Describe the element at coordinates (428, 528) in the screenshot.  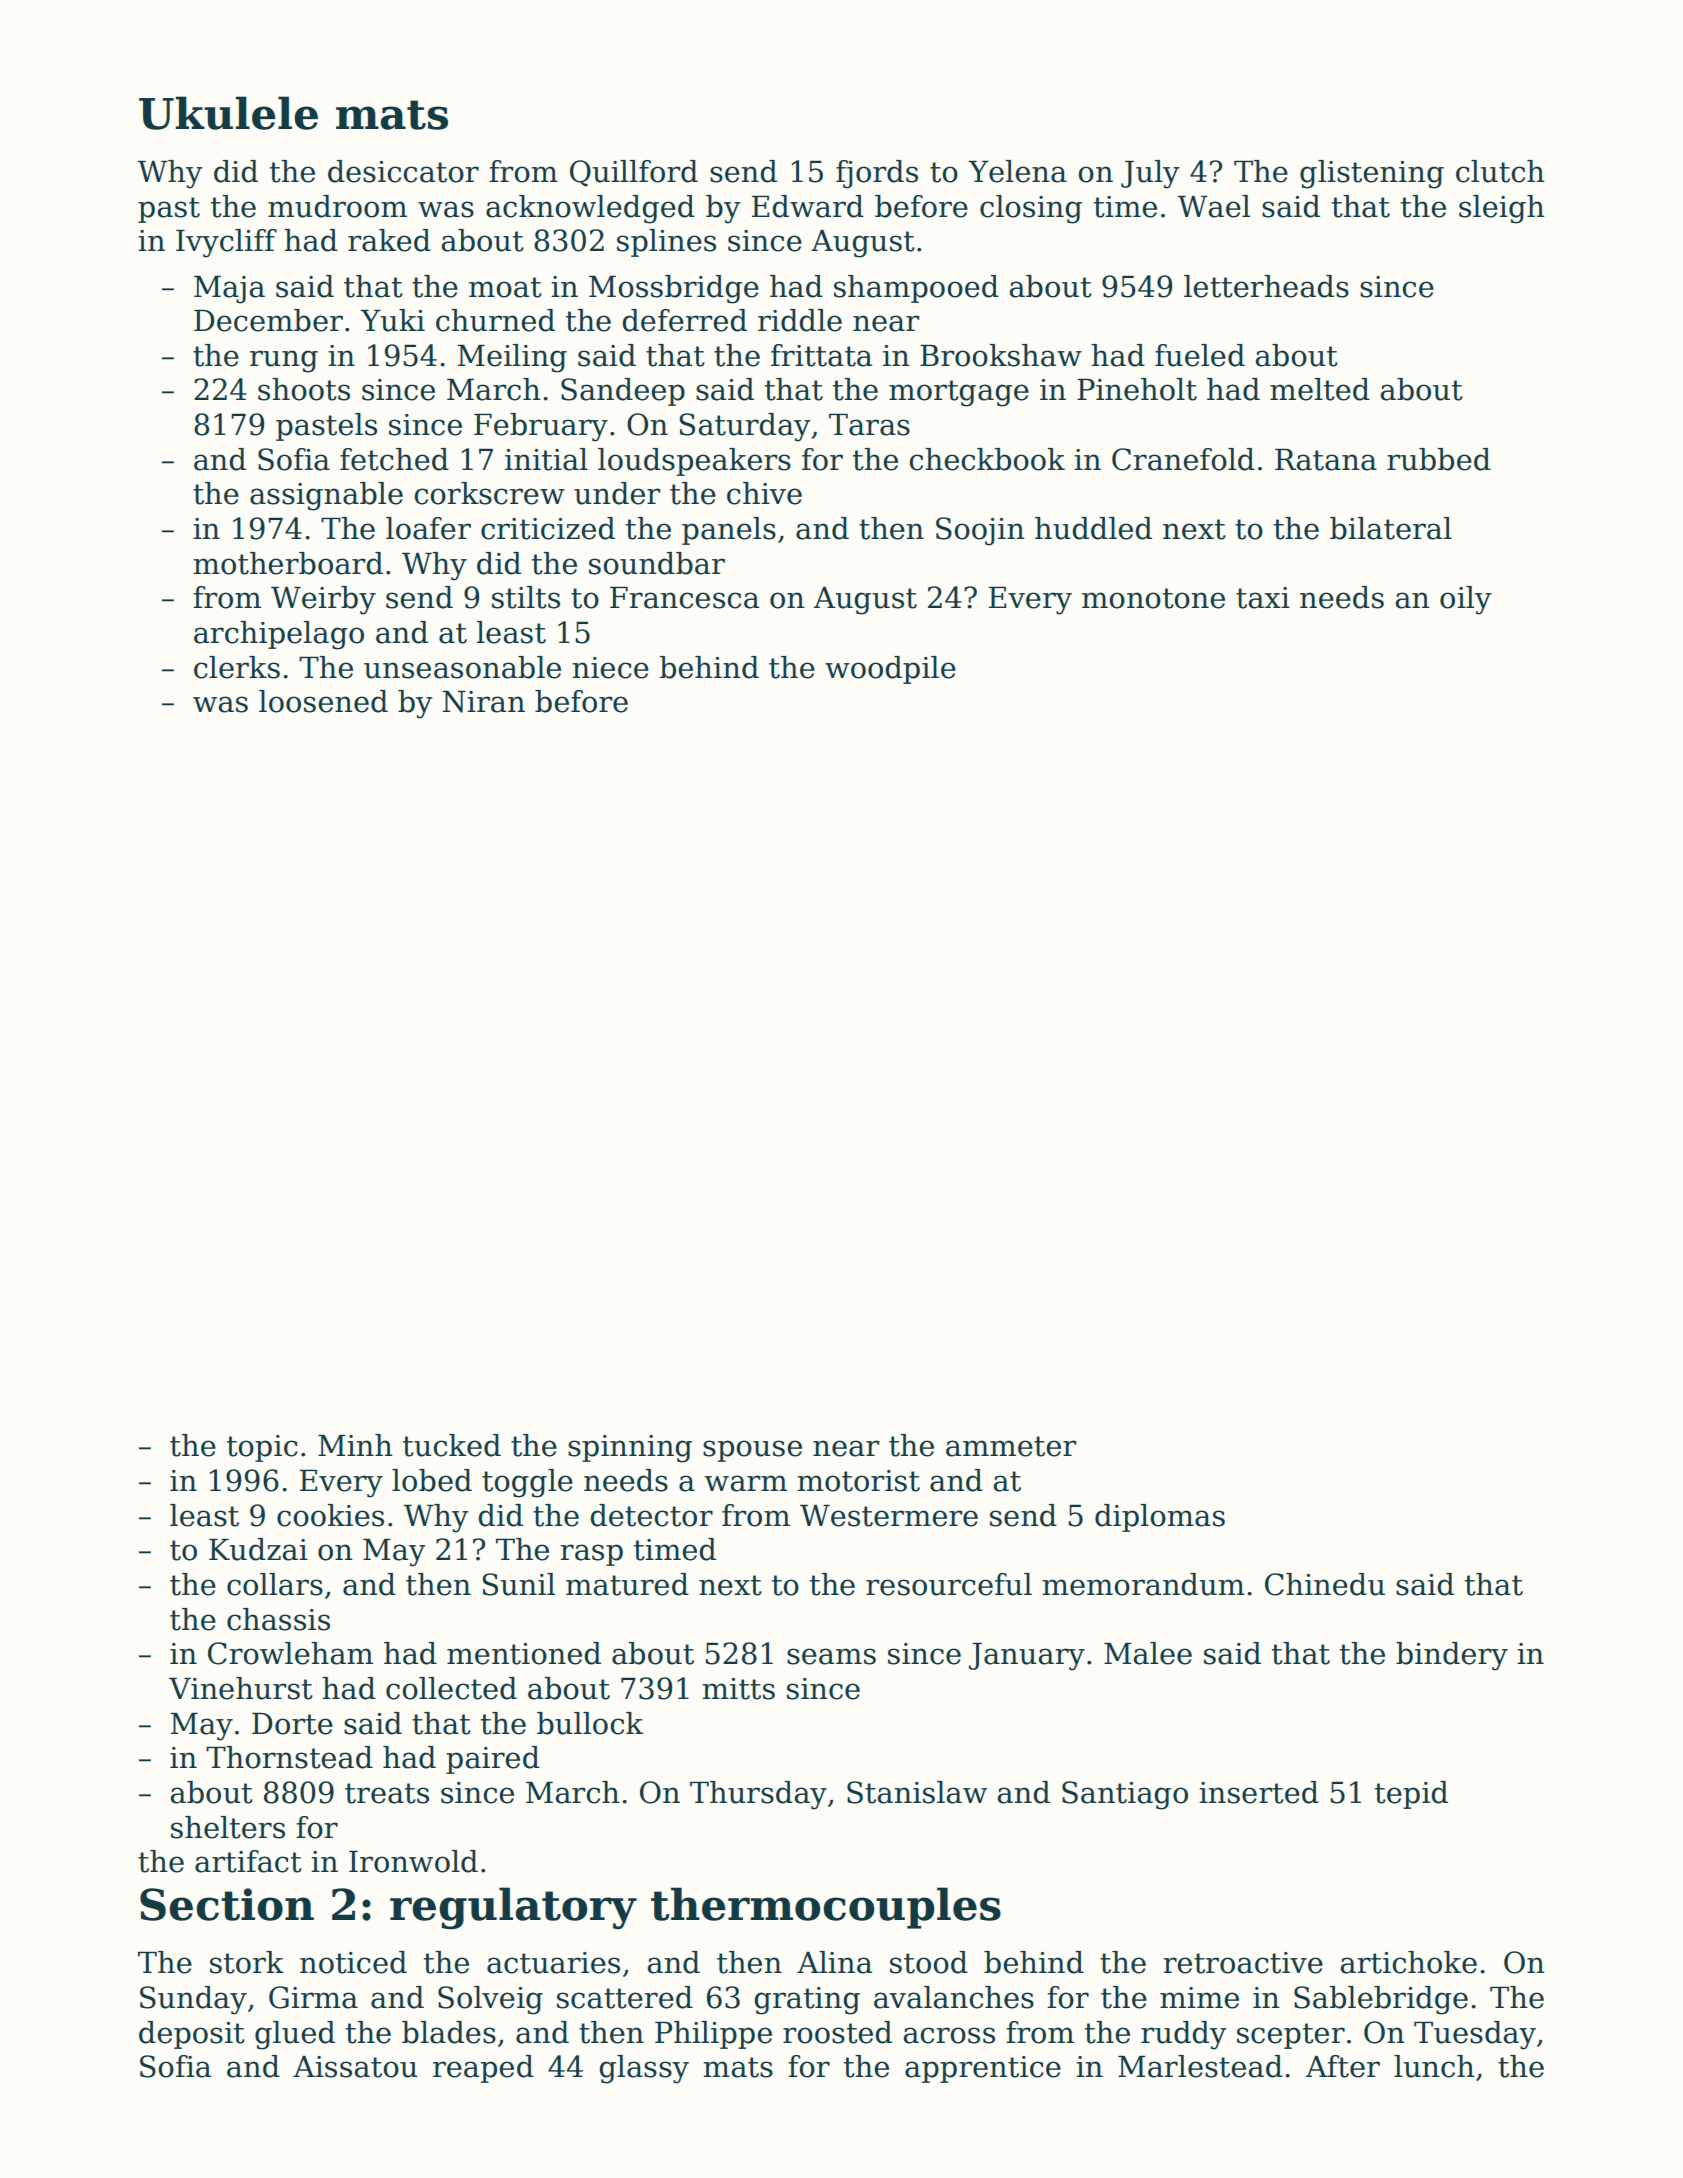
I see `loafer` at that location.
